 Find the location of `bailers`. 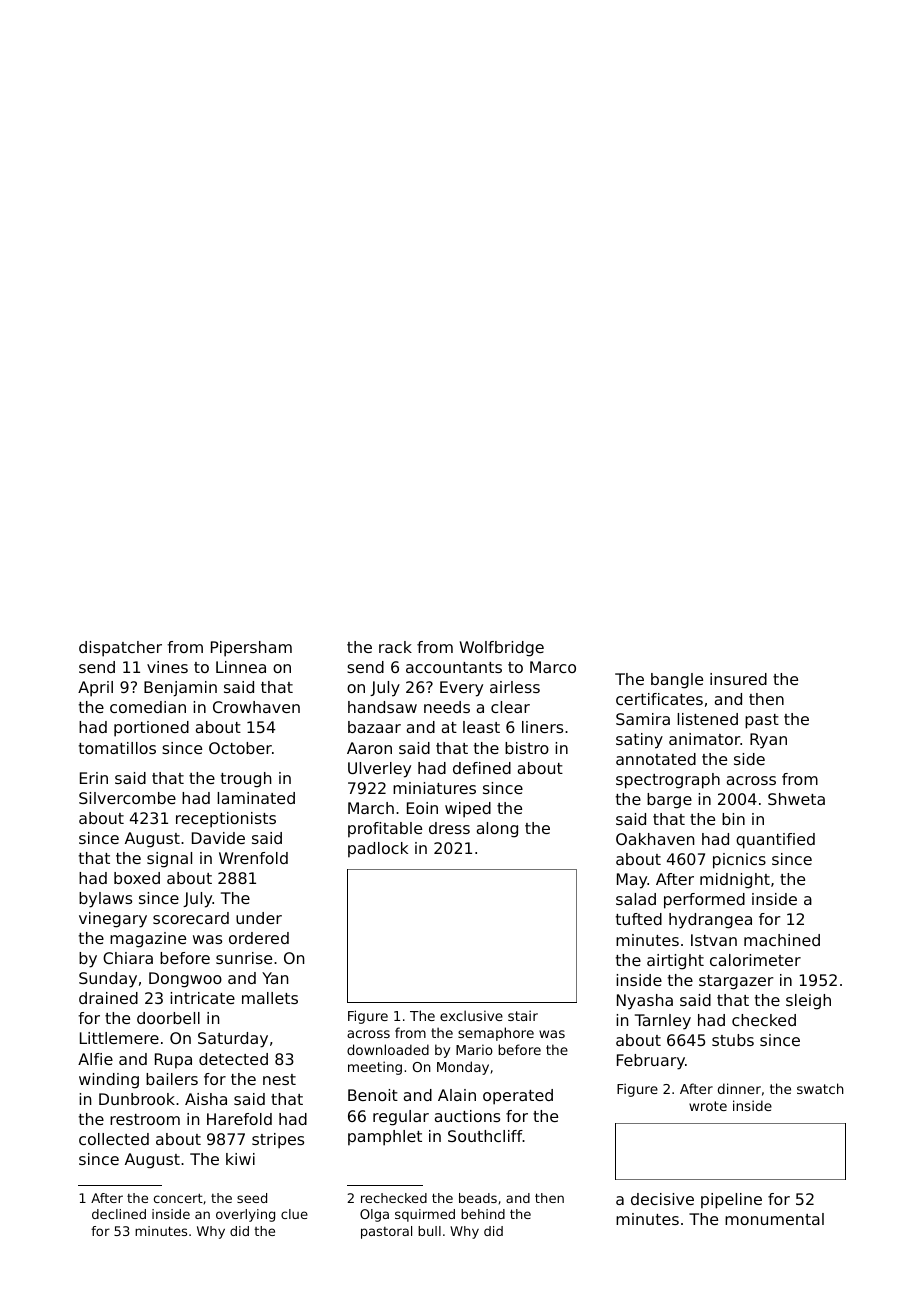

bailers is located at coordinates (172, 1079).
